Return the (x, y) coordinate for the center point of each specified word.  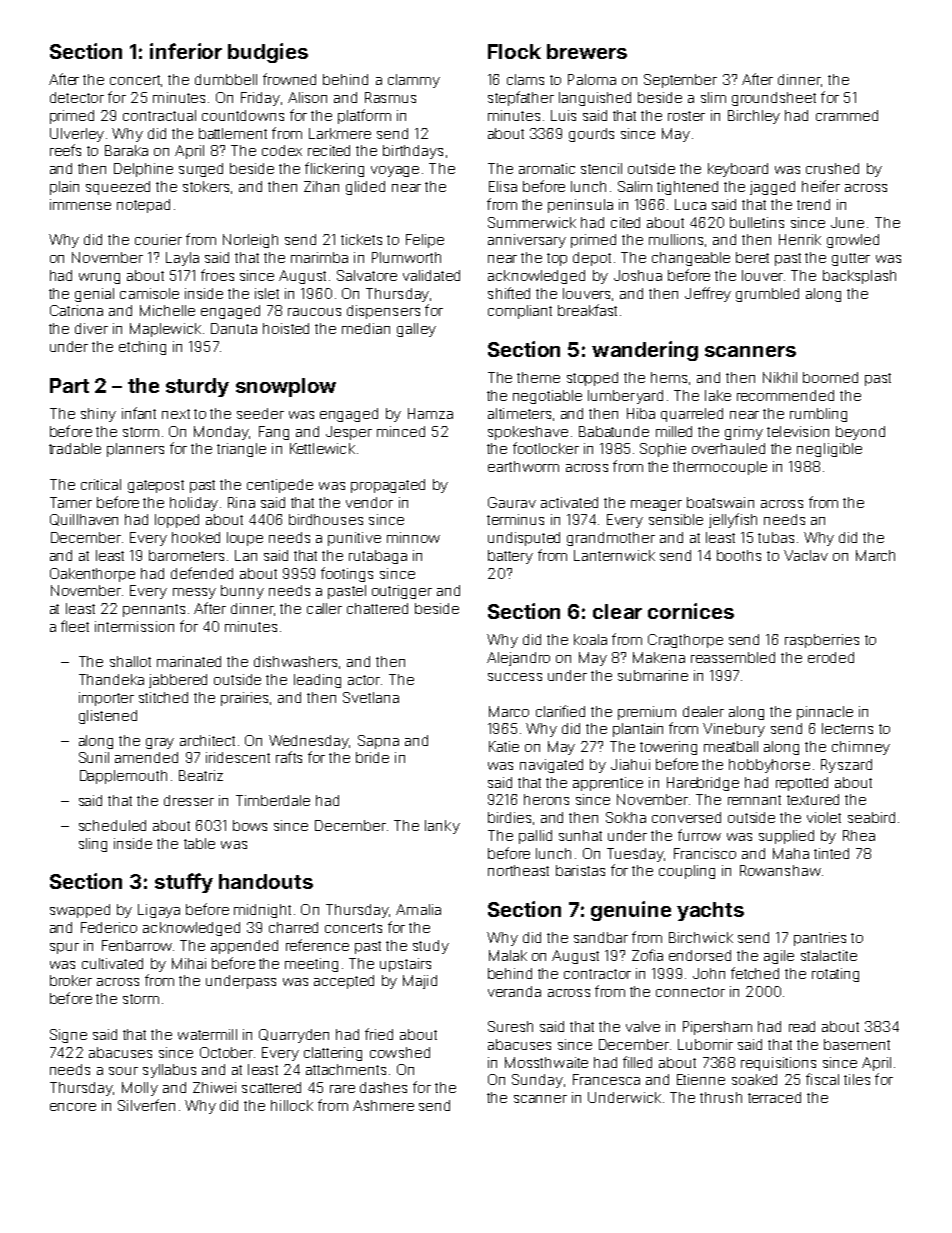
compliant (520, 312)
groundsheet (774, 99)
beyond (860, 433)
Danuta (234, 328)
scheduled (112, 825)
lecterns (847, 728)
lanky (442, 827)
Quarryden (294, 1036)
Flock (514, 51)
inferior (186, 51)
